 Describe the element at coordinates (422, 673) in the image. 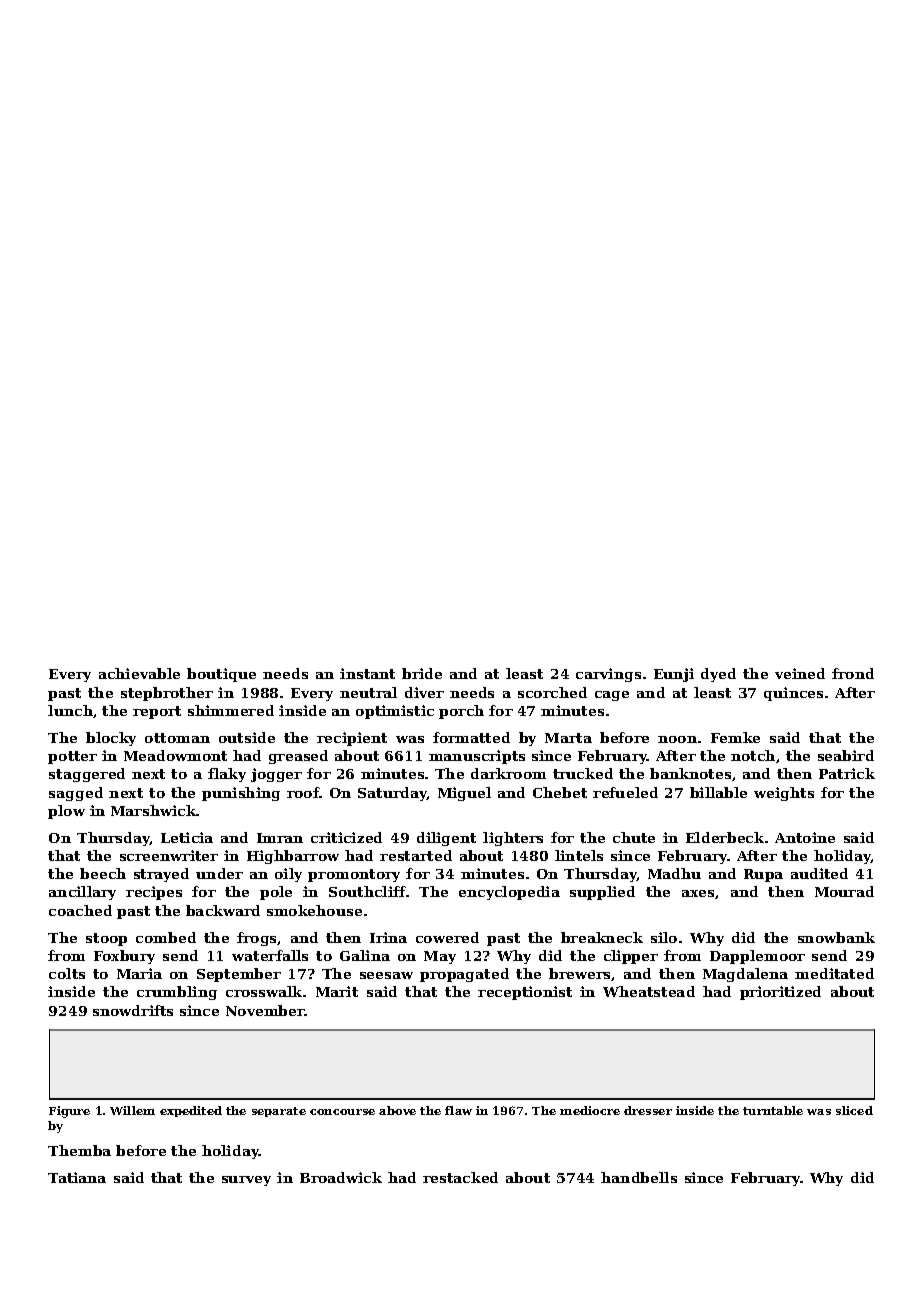

I see `bride` at that location.
